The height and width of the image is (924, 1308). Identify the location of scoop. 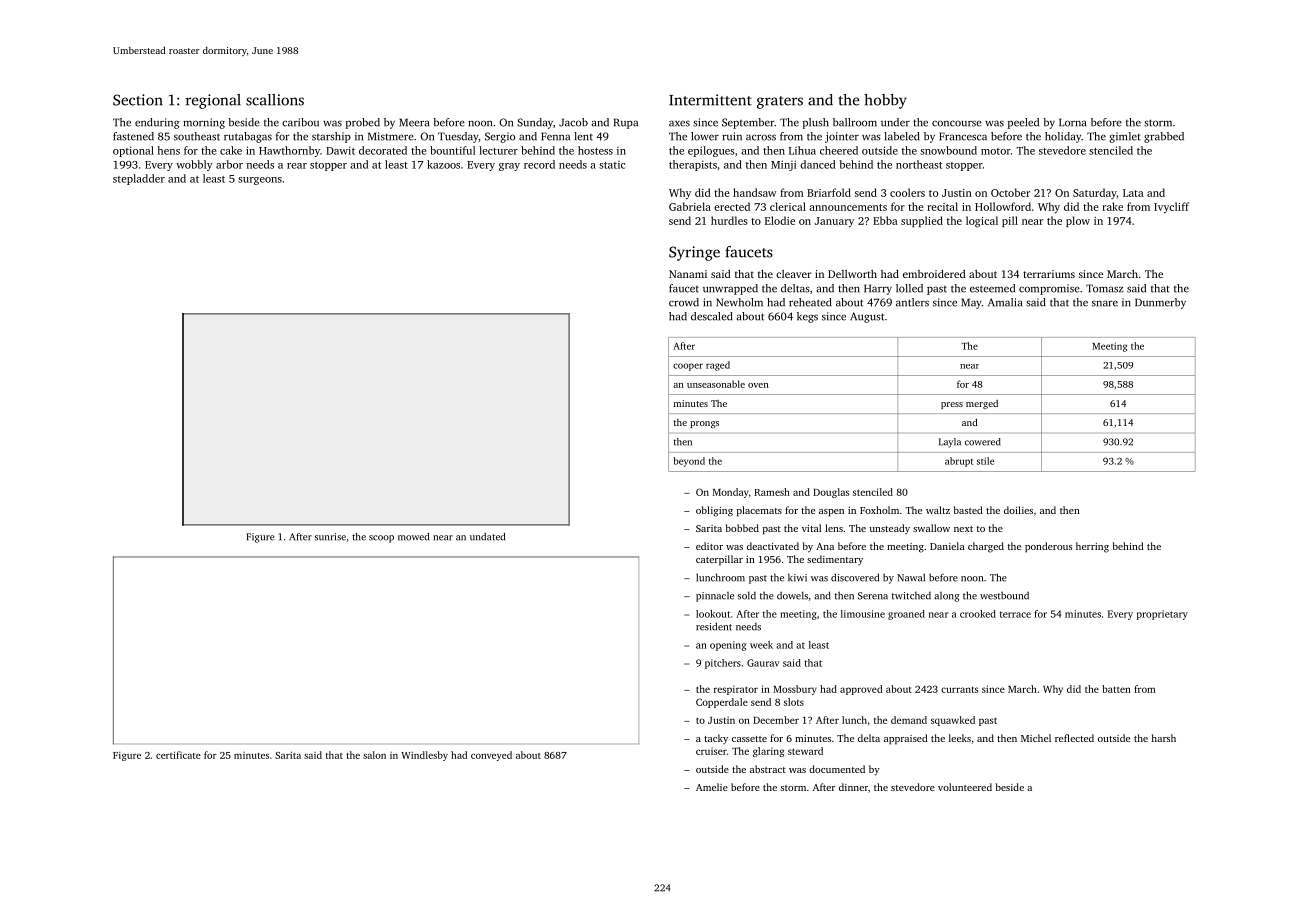
(381, 539).
